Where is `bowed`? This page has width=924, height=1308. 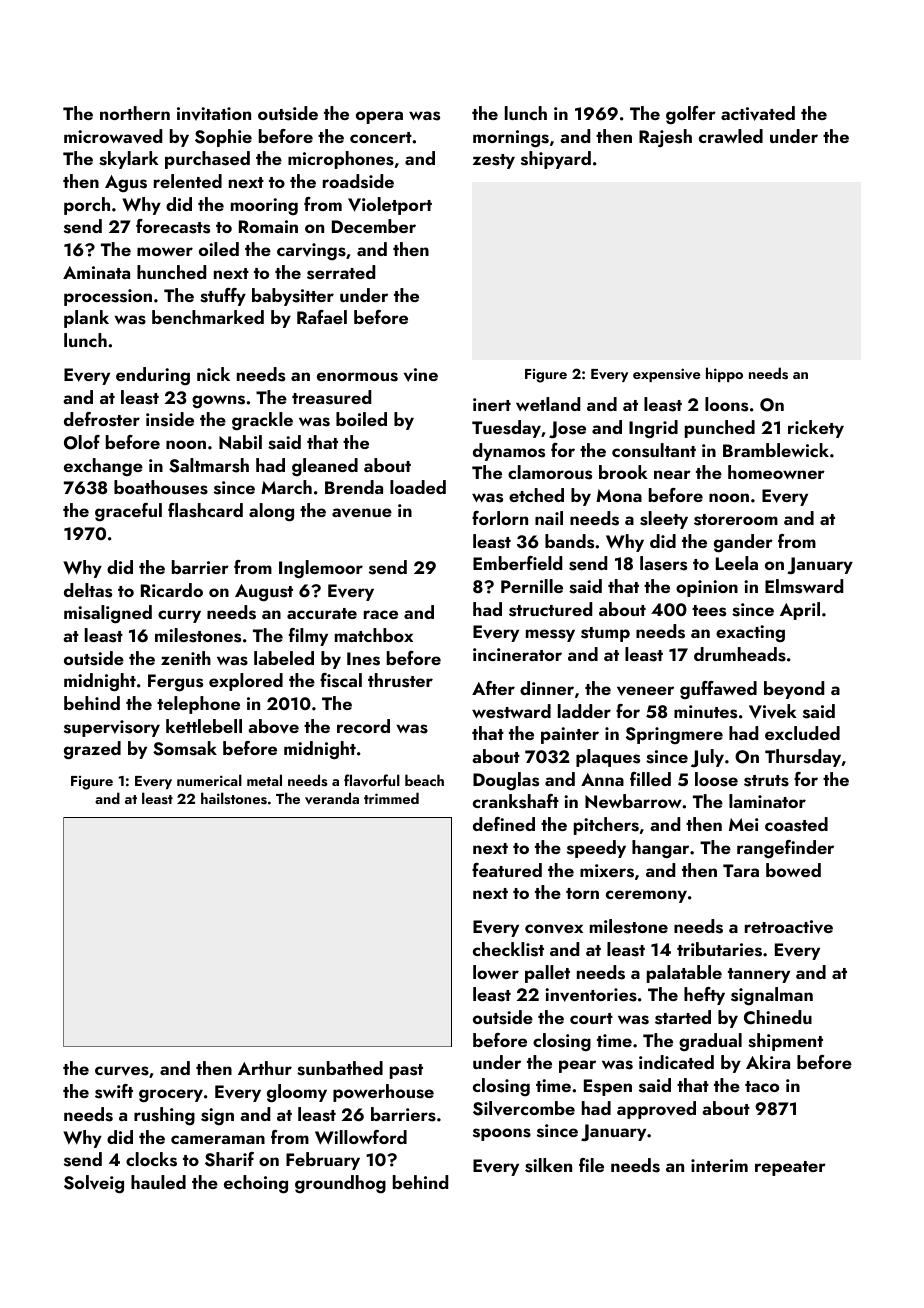
bowed is located at coordinates (793, 870).
